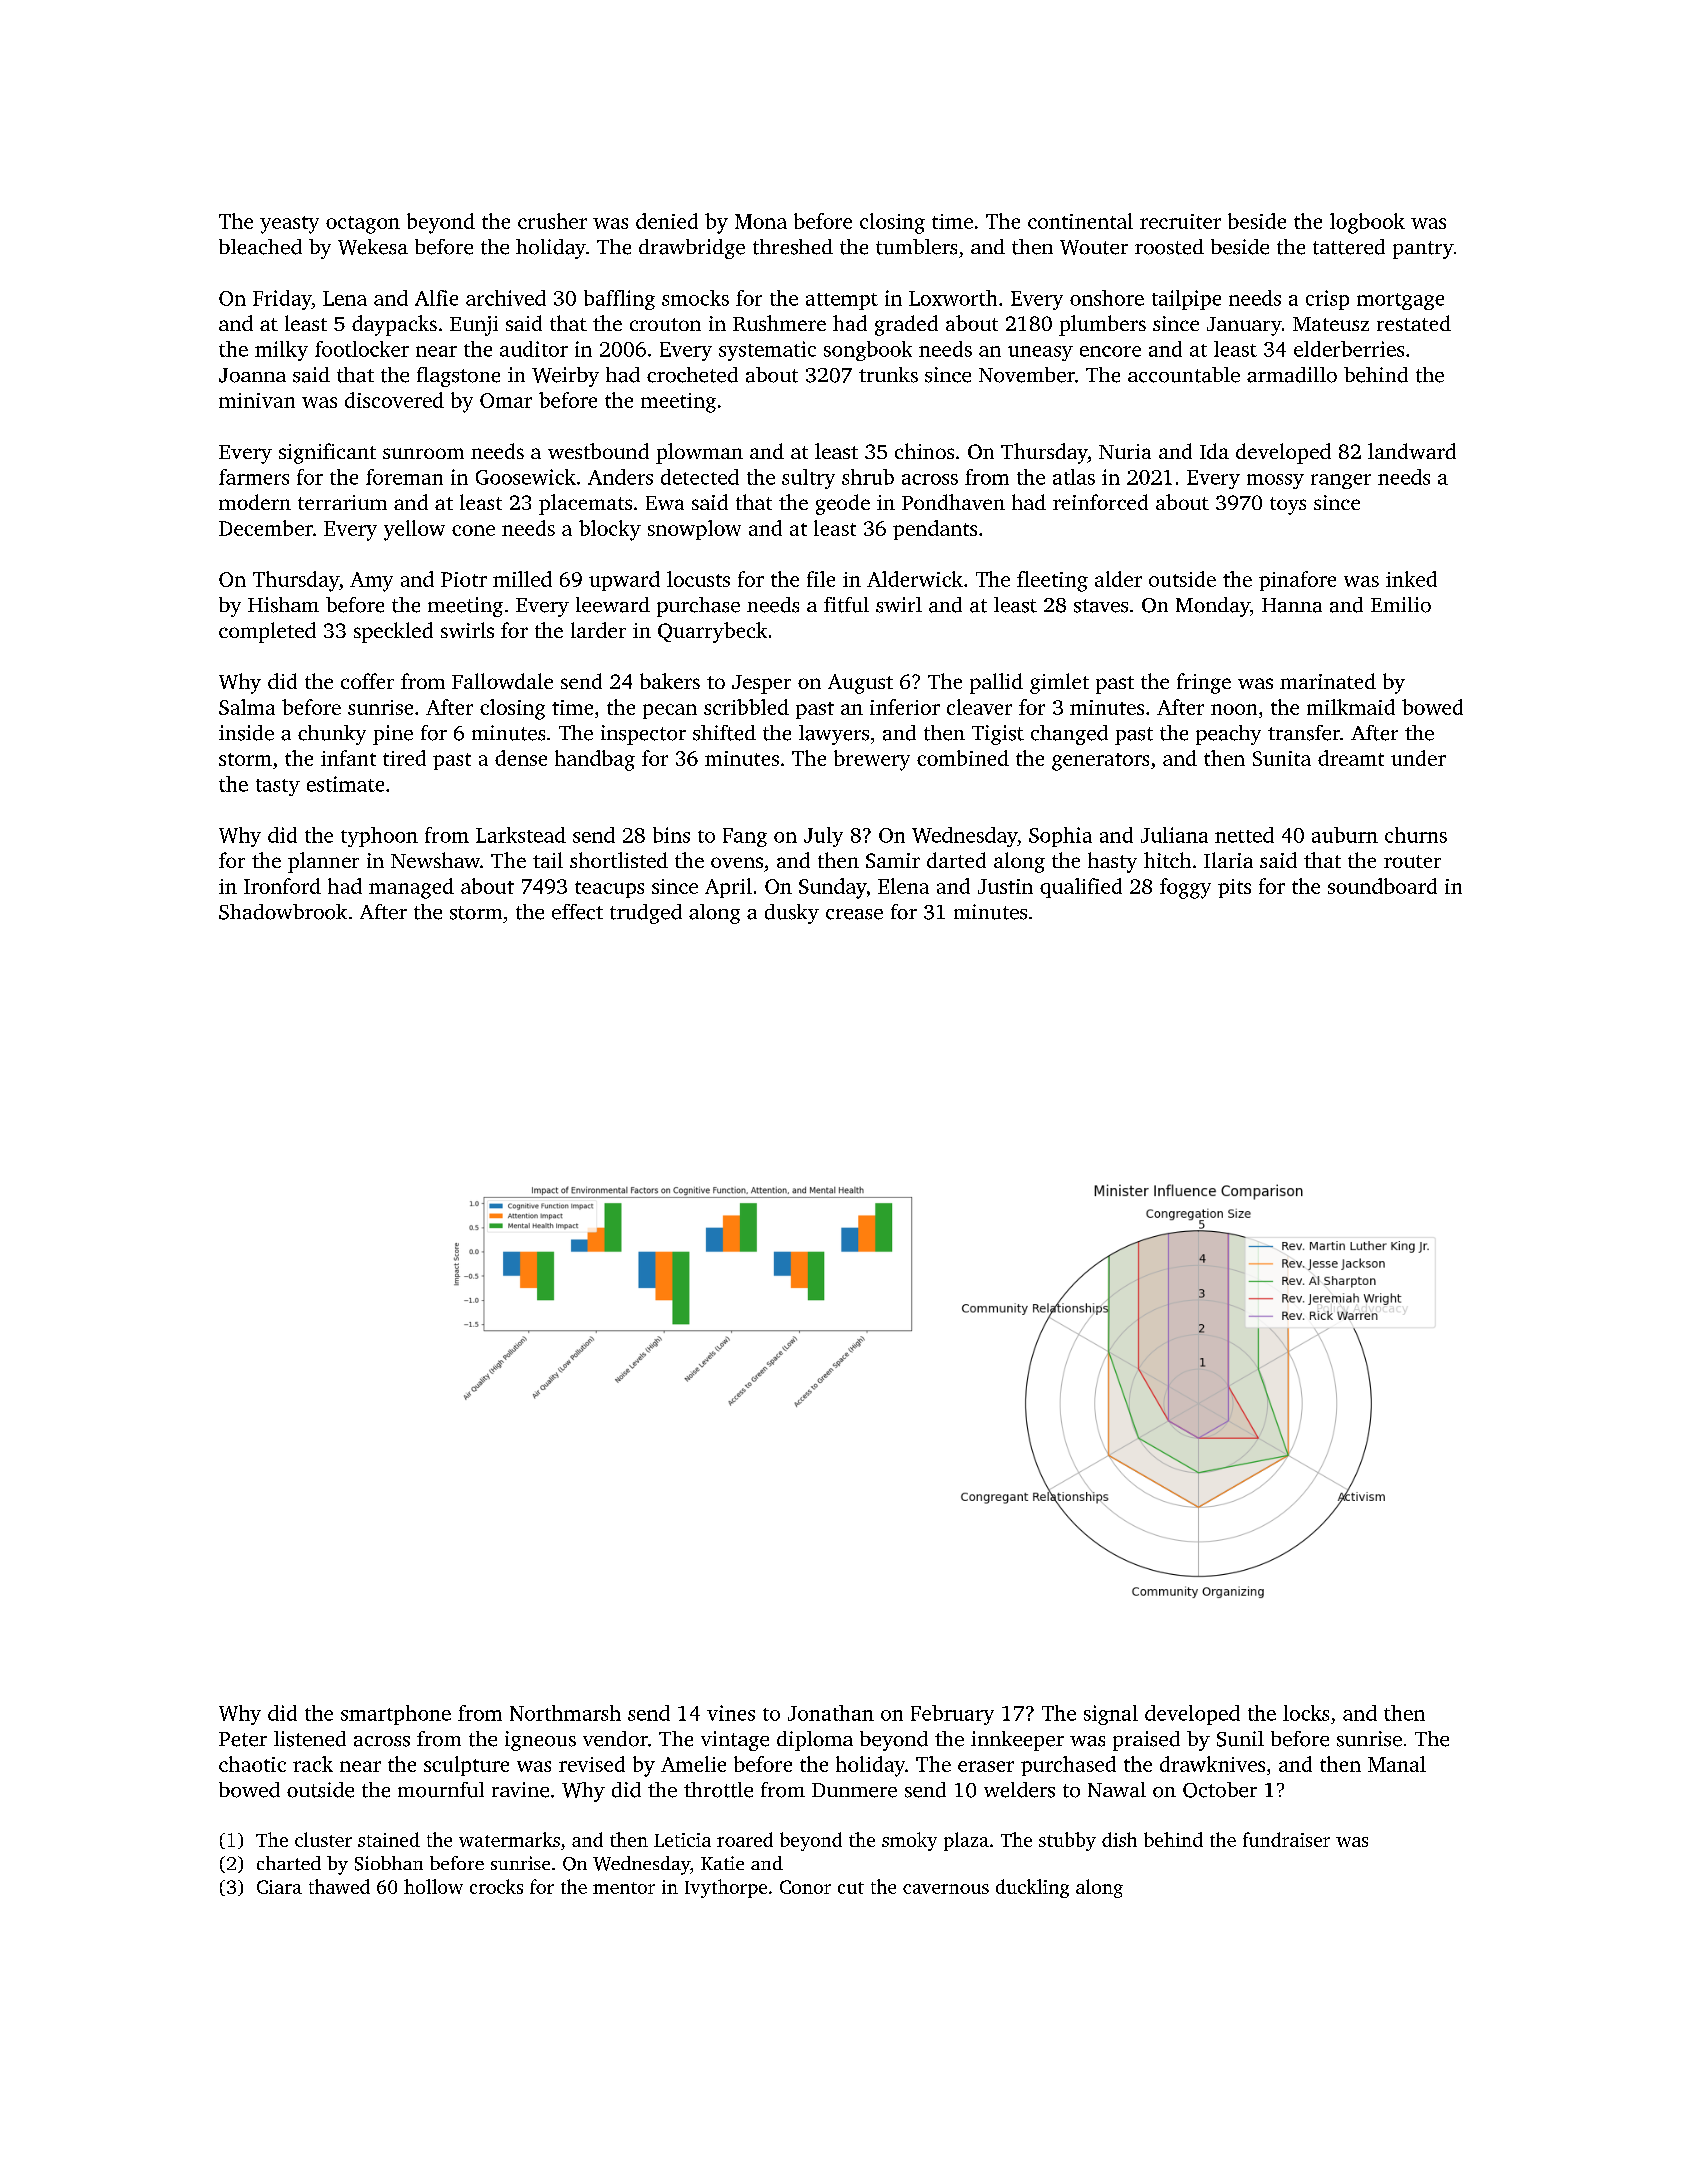 This page has height=2178, width=1683. What do you see at coordinates (289, 225) in the page?
I see `yeasty` at bounding box center [289, 225].
